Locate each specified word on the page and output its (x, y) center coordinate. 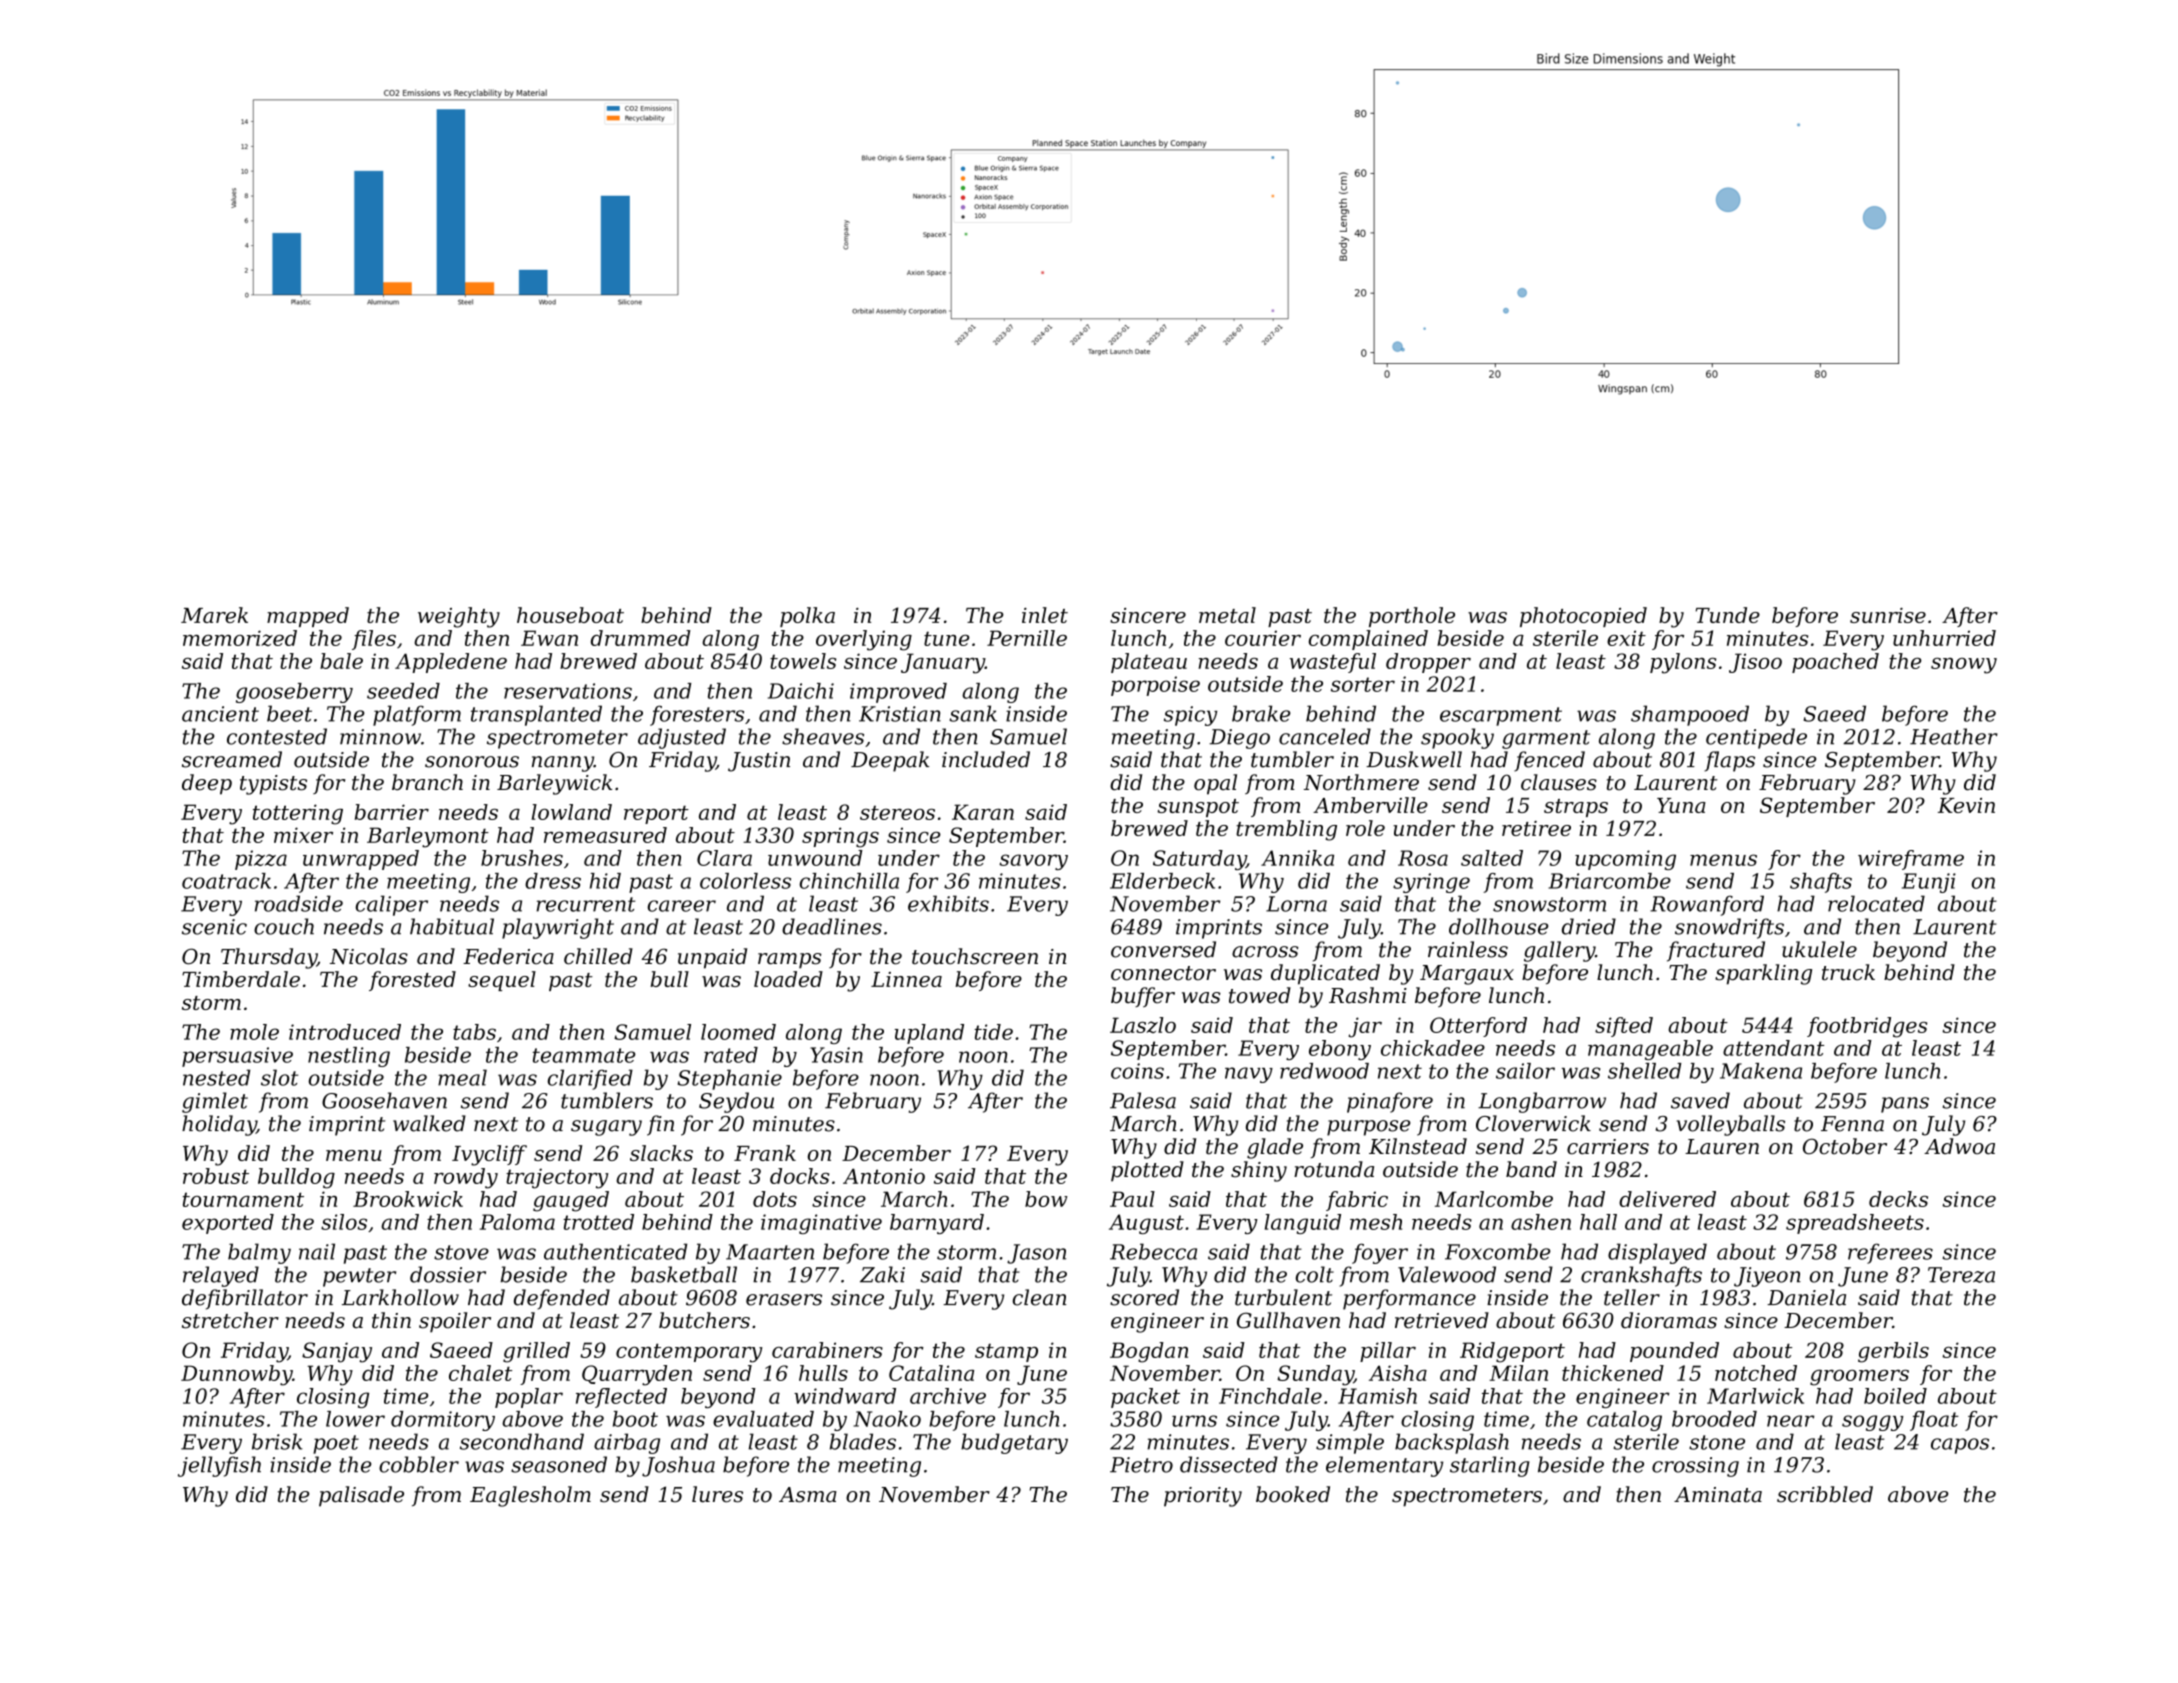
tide (993, 1032)
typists (273, 785)
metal (1227, 615)
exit (1626, 638)
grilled (536, 1352)
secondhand (522, 1441)
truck (1848, 972)
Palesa (1143, 1100)
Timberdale (241, 979)
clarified (590, 1079)
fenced (1549, 761)
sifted (1624, 1027)
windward (845, 1396)
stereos (897, 812)
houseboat (570, 615)
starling (1490, 1466)
